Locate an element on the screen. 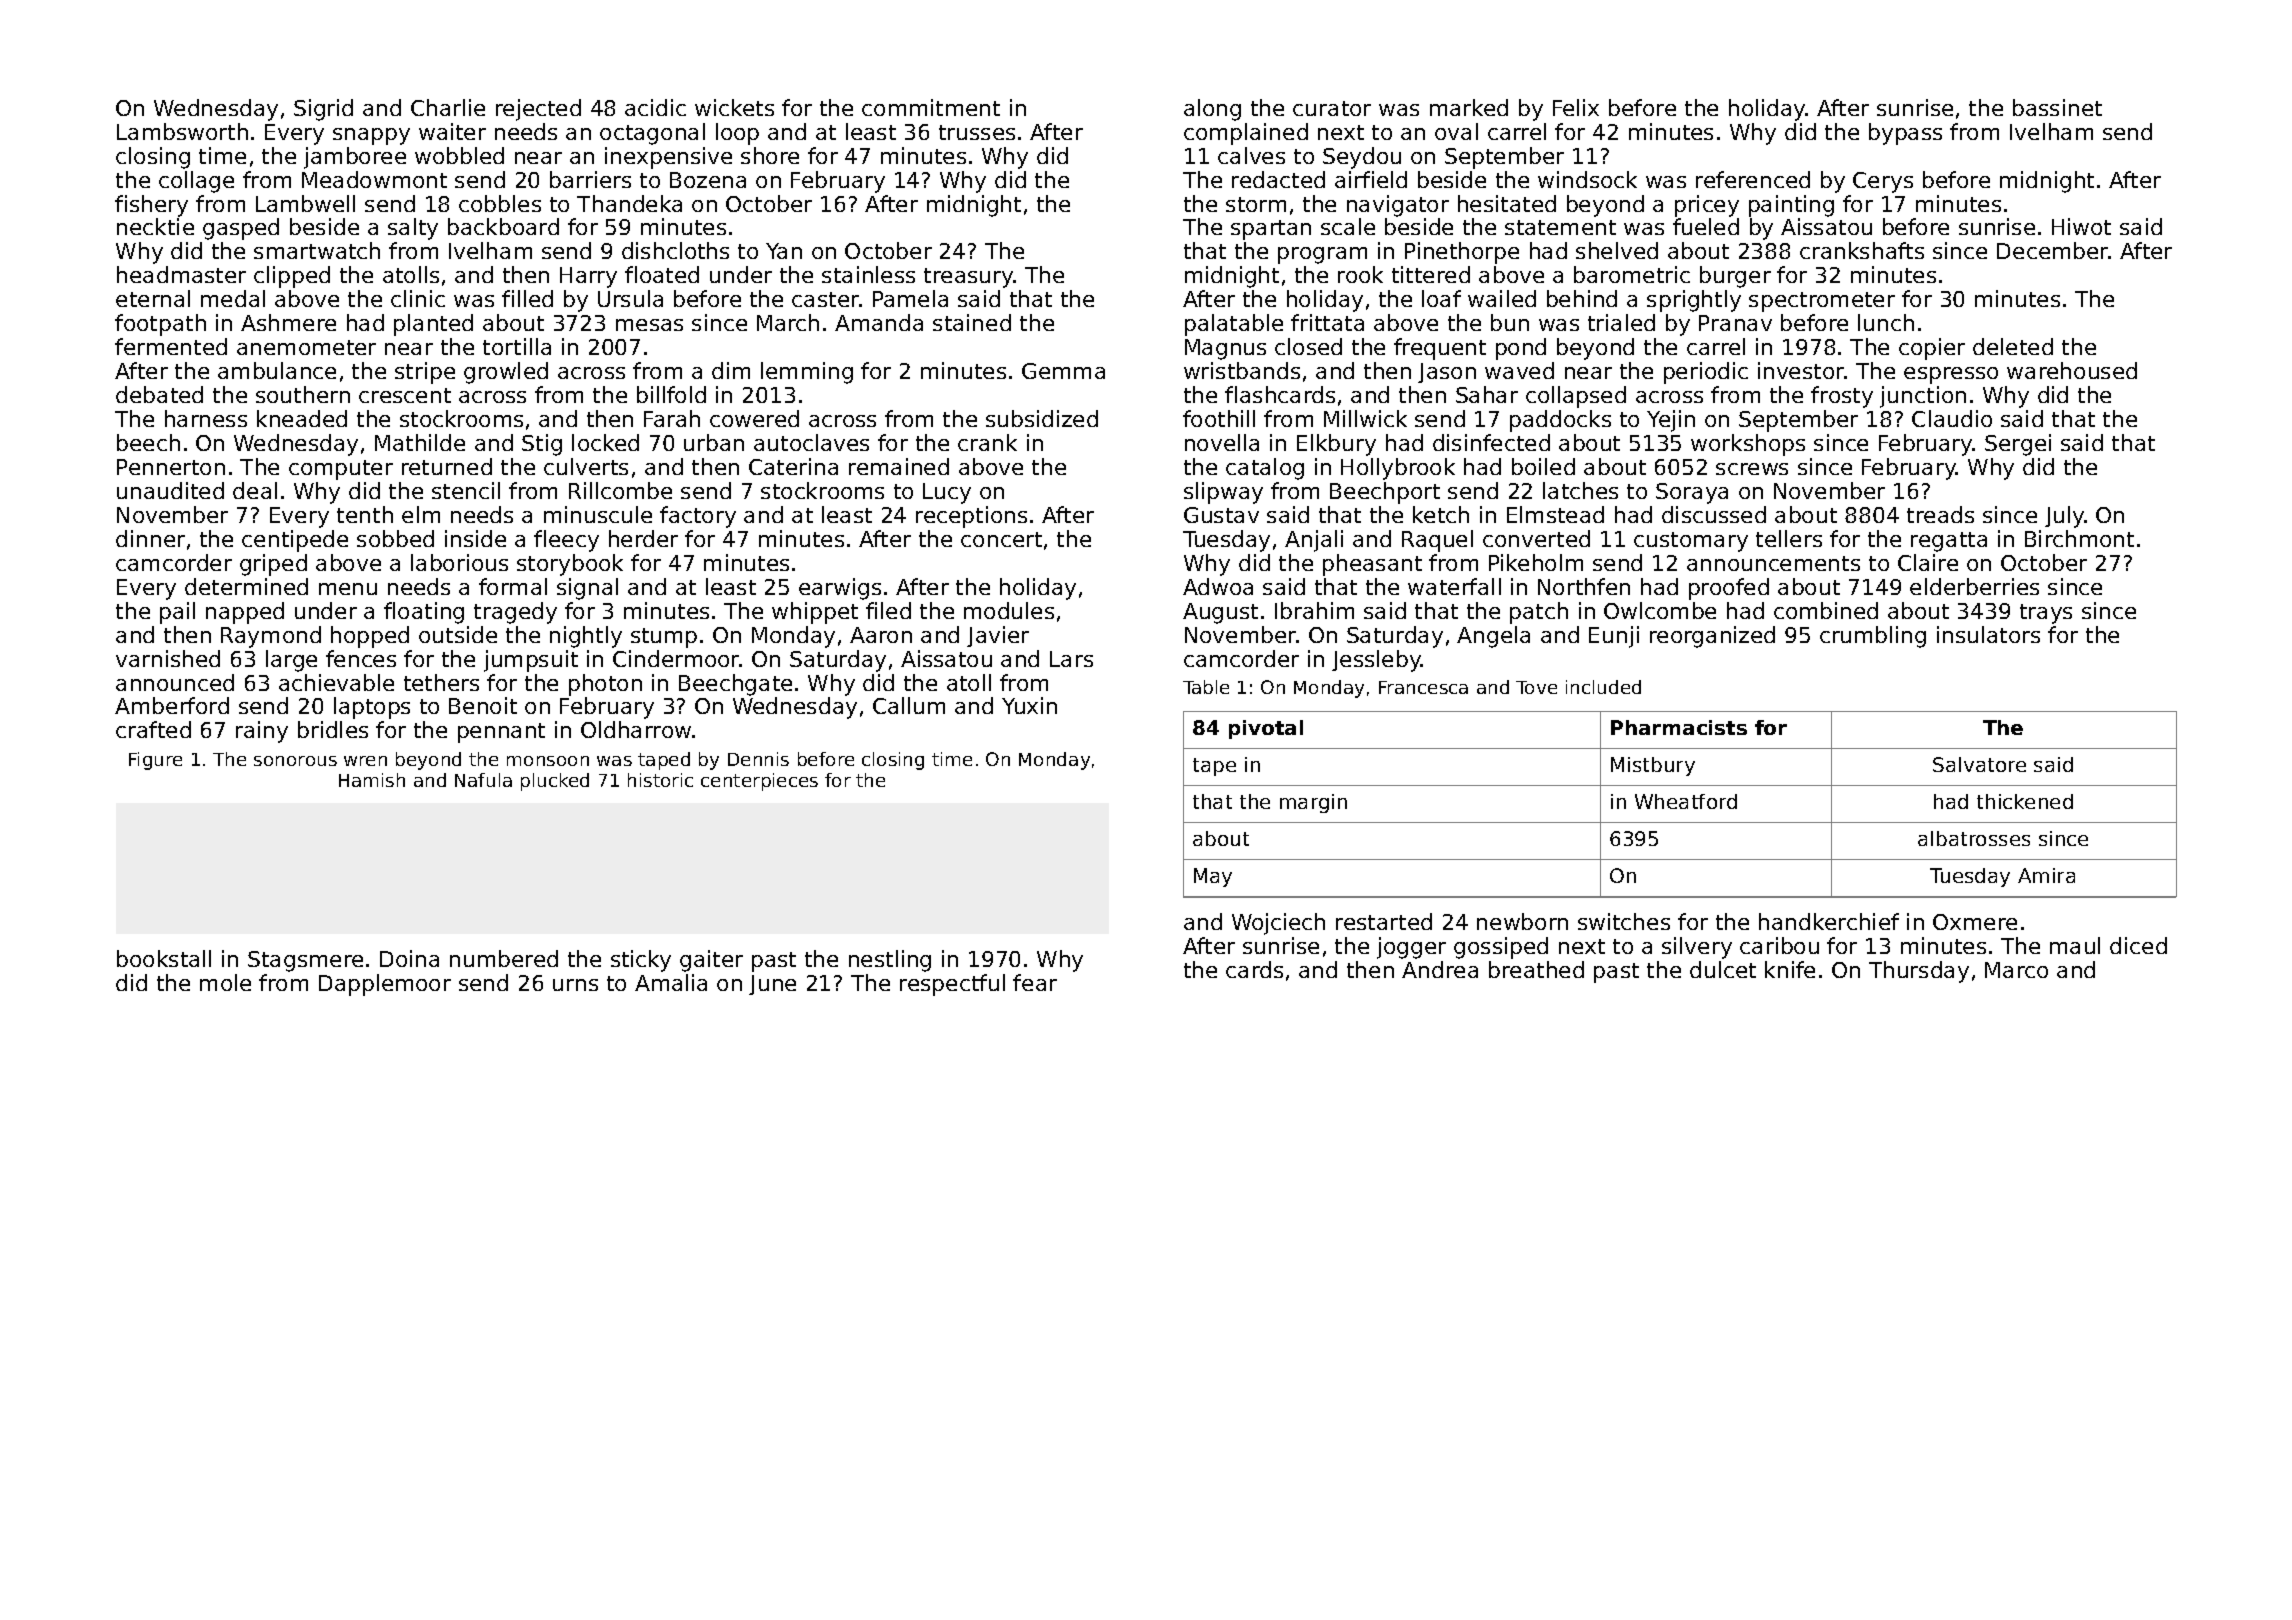 The image size is (2292, 1620). Felix is located at coordinates (1576, 107).
